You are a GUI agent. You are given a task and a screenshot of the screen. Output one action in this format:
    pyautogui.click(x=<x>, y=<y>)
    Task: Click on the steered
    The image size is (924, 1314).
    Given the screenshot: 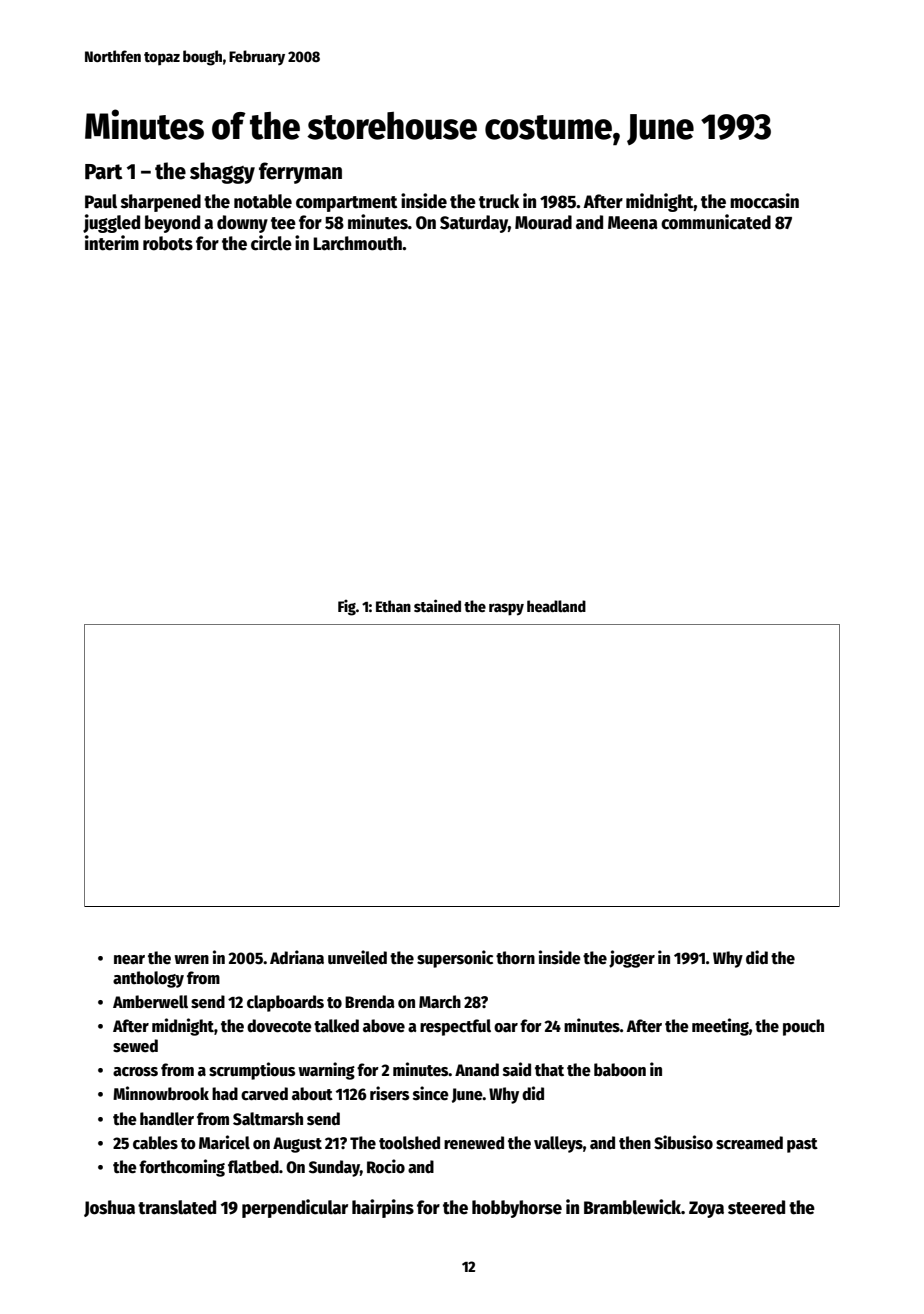 What is the action you would take?
    pyautogui.click(x=756, y=1207)
